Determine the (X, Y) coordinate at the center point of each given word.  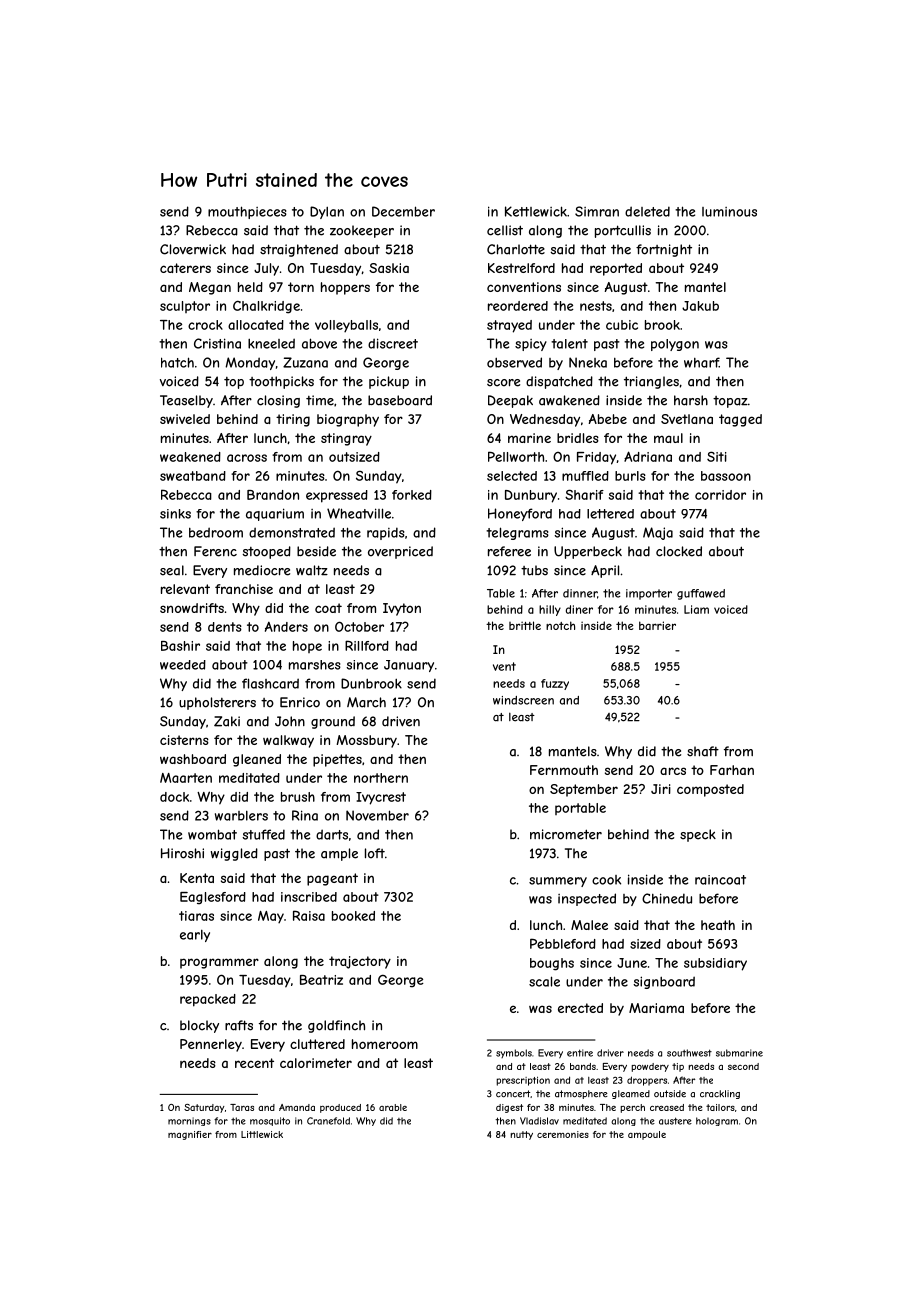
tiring (293, 420)
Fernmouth (564, 770)
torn (301, 287)
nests (596, 306)
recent (254, 1063)
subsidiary (715, 964)
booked (353, 916)
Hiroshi (182, 853)
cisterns (184, 740)
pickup (389, 382)
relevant (185, 589)
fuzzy (555, 684)
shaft (703, 751)
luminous (729, 212)
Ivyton (402, 609)
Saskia (389, 268)
